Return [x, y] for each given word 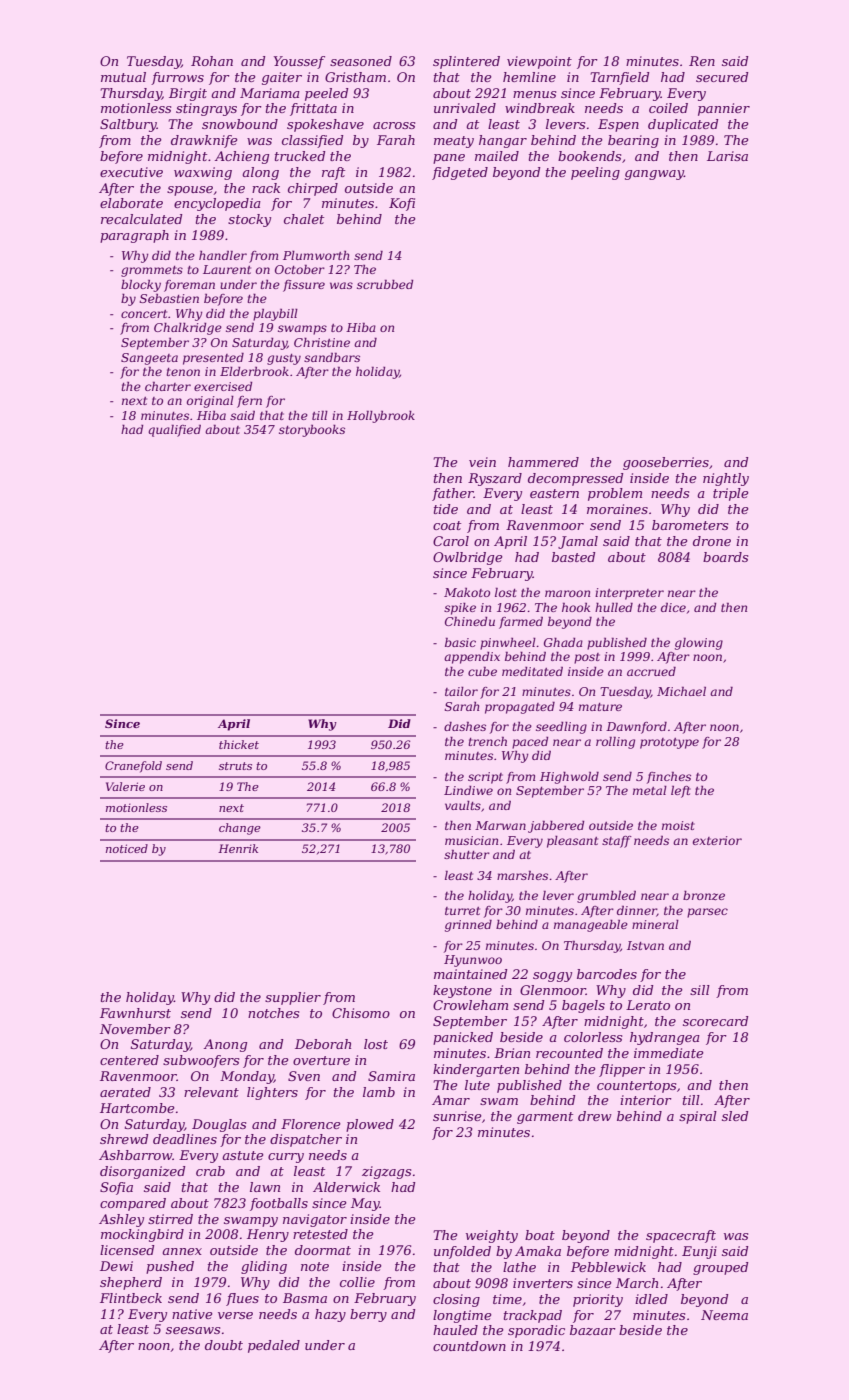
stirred [170, 1219]
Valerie [125, 786]
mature [600, 707]
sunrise [457, 1116]
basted [573, 557]
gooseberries [666, 463]
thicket [239, 744]
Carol [451, 541]
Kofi [402, 204]
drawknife [204, 141]
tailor [461, 691]
